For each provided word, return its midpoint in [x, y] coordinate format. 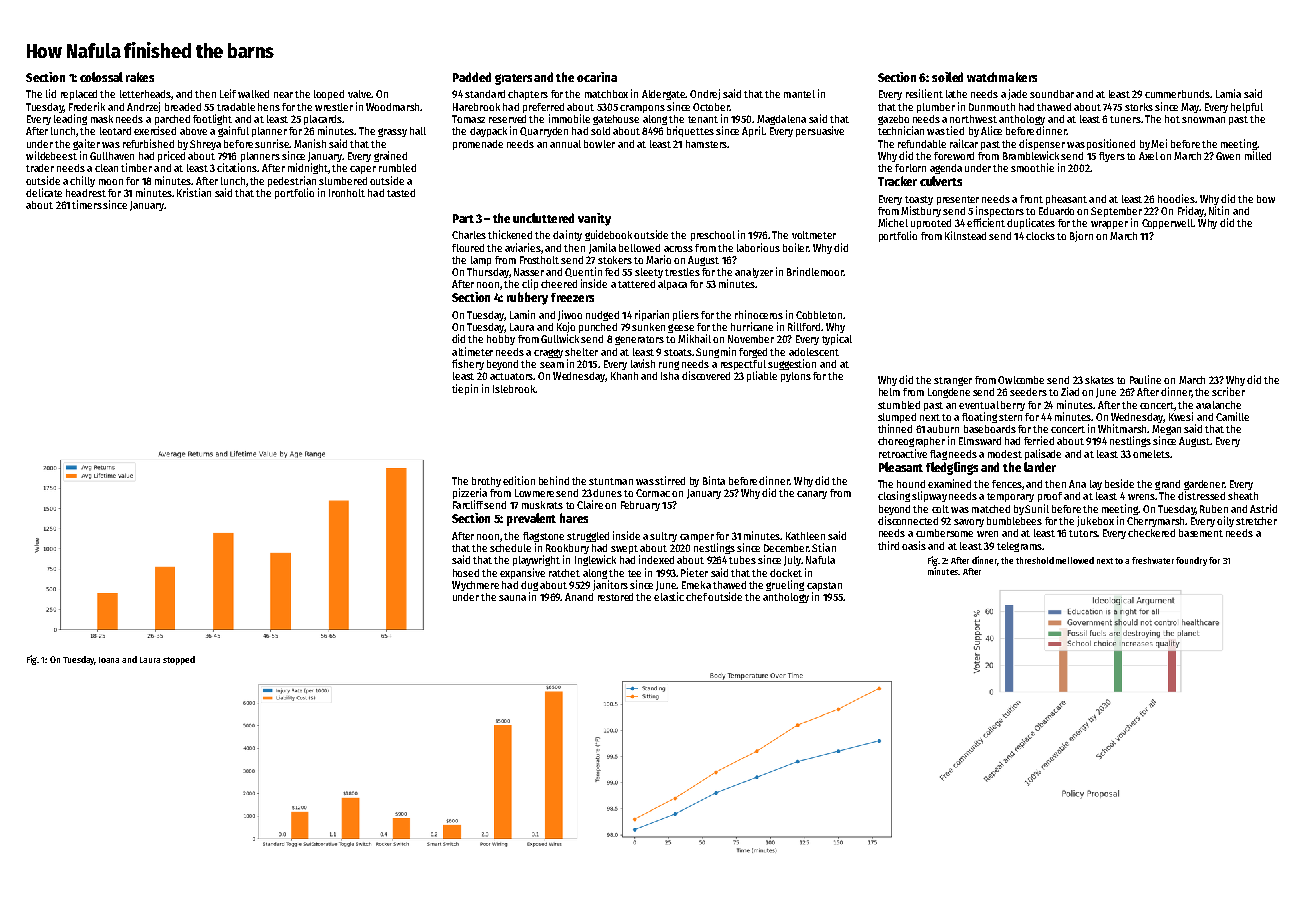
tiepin [465, 389]
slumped [897, 418]
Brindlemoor [815, 271]
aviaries [523, 247]
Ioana [109, 660]
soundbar [1052, 94]
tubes [742, 560]
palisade [1043, 454]
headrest [86, 193]
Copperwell [1167, 224]
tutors [1083, 533]
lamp [481, 261]
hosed [466, 573]
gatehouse [616, 120]
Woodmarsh [392, 107]
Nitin [1219, 210]
